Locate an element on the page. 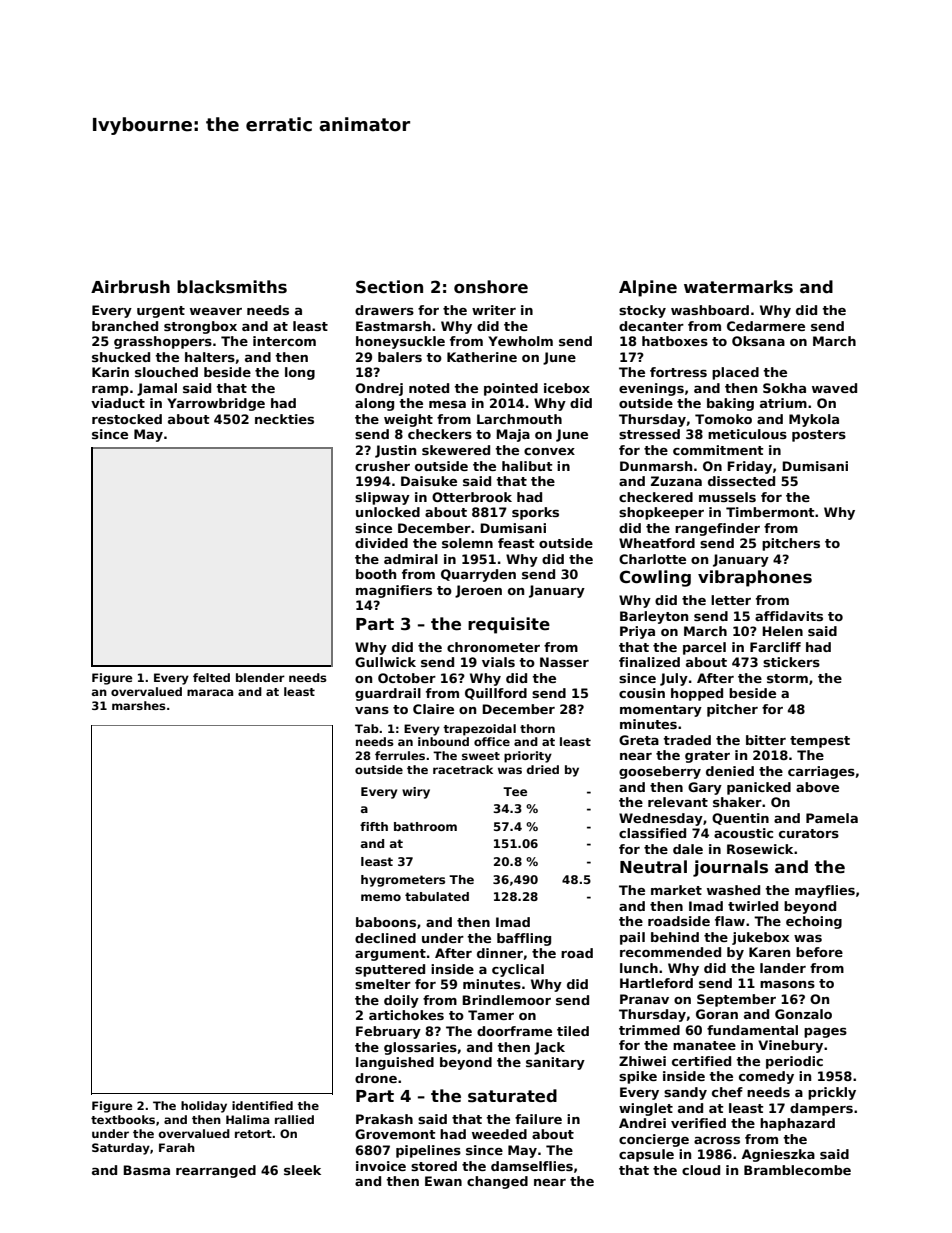  honeysuckle is located at coordinates (400, 342).
